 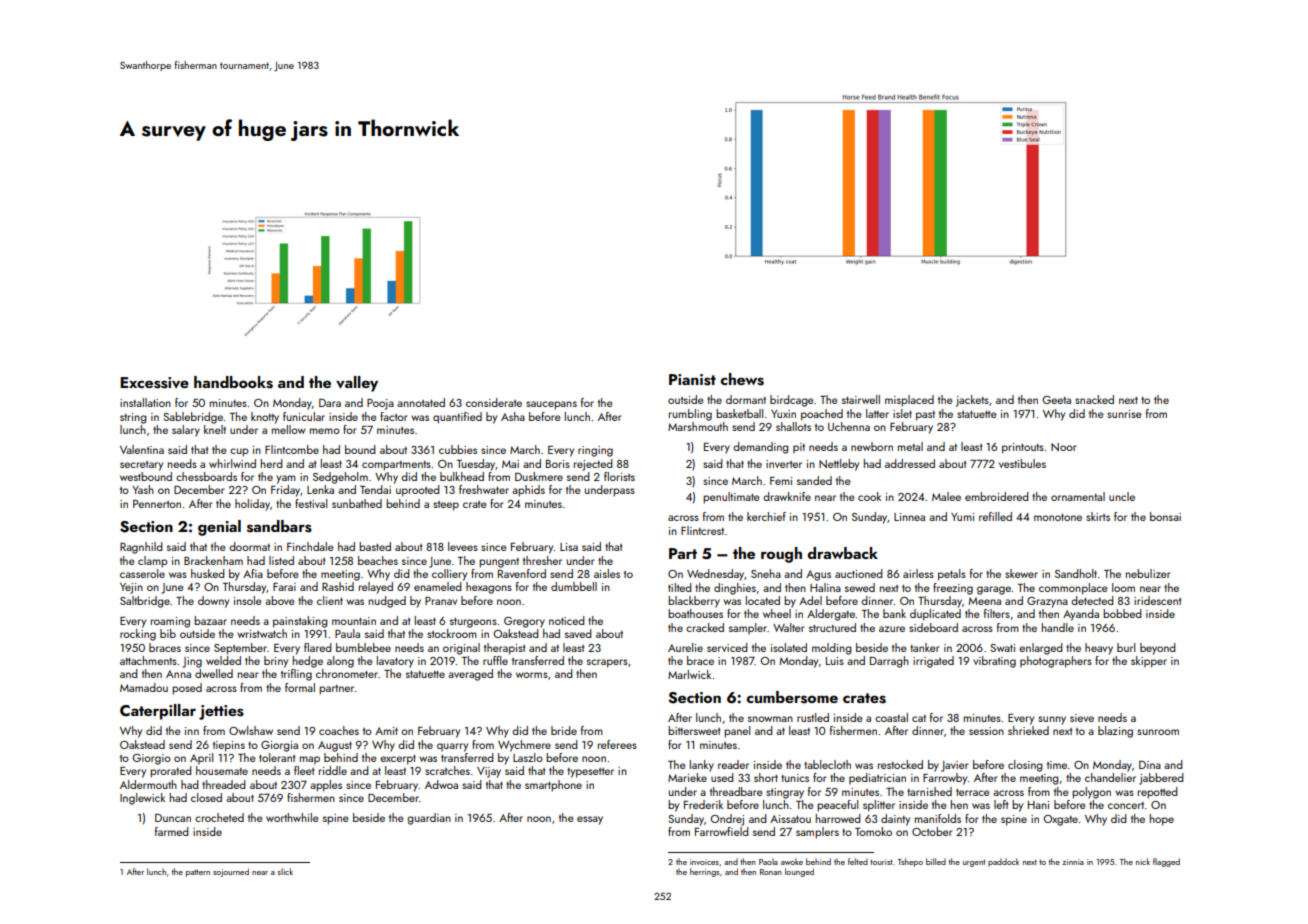 What do you see at coordinates (288, 429) in the screenshot?
I see `mellow` at bounding box center [288, 429].
